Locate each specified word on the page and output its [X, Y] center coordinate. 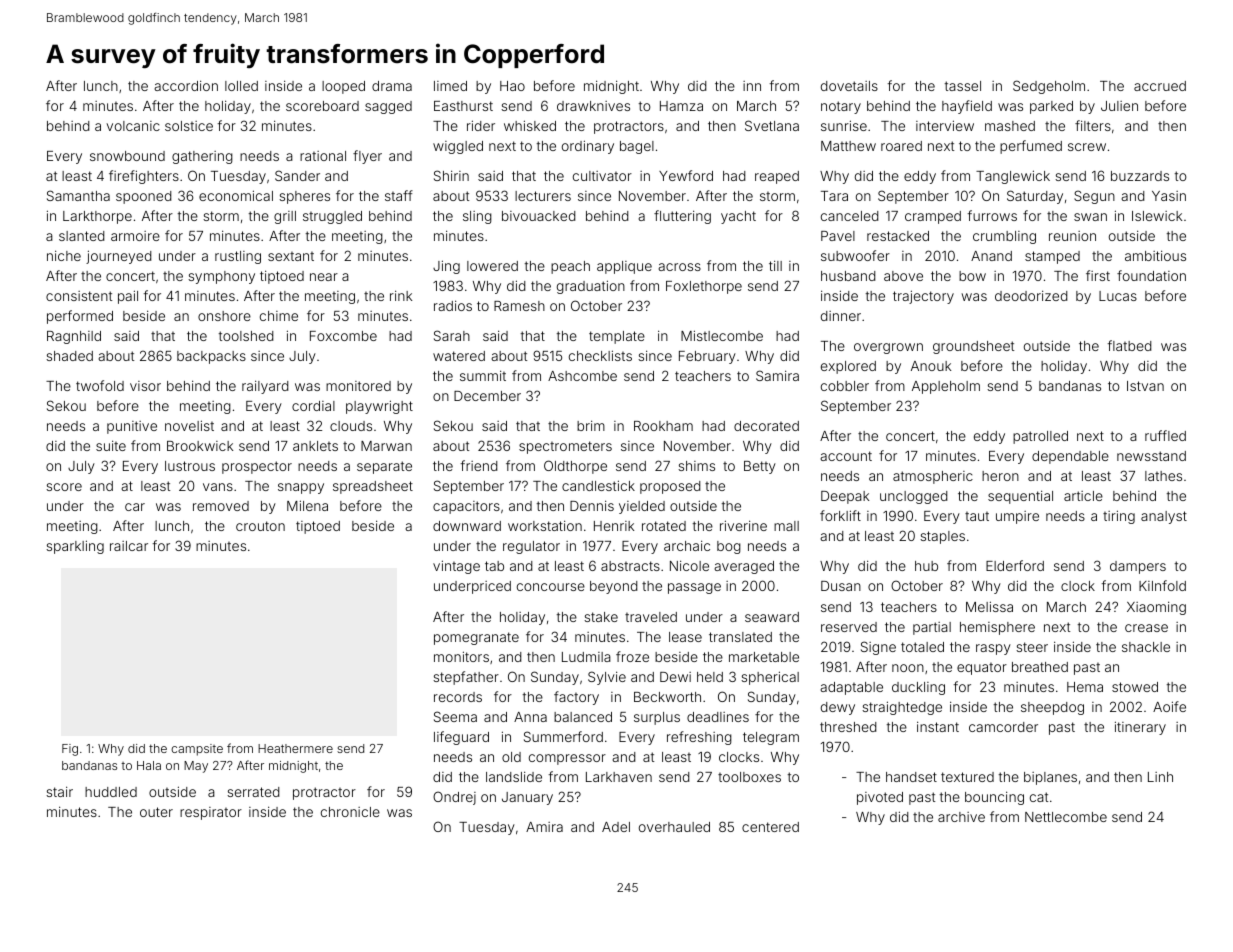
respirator [211, 813]
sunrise [844, 125]
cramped [933, 217]
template [617, 337]
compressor [567, 759]
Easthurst [463, 106]
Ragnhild [74, 337]
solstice [189, 126]
